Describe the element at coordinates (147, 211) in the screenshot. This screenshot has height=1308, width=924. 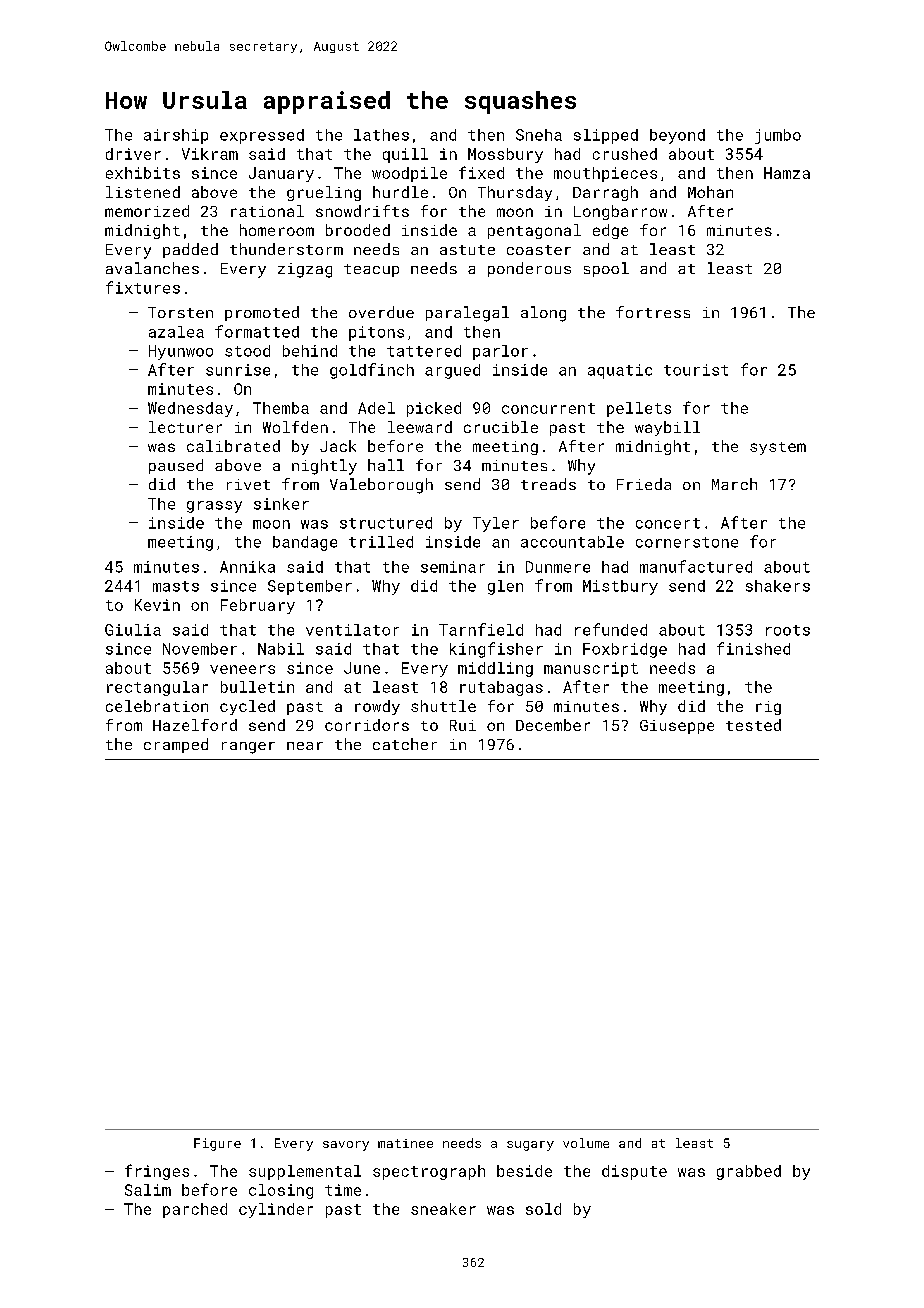
I see `memorized` at that location.
